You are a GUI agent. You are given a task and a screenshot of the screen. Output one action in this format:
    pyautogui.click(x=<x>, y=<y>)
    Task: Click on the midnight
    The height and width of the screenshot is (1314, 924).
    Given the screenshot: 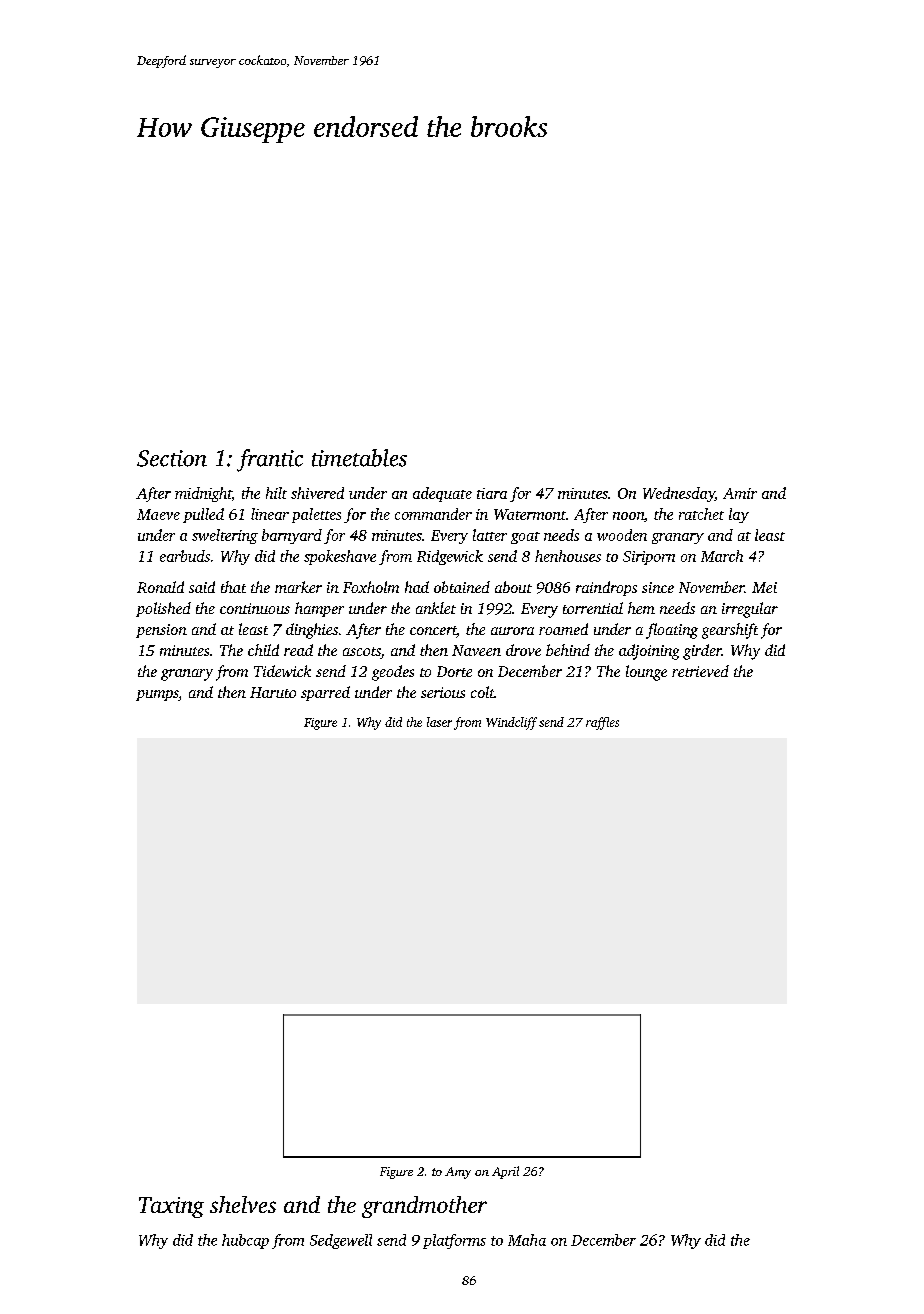 What is the action you would take?
    pyautogui.click(x=203, y=494)
